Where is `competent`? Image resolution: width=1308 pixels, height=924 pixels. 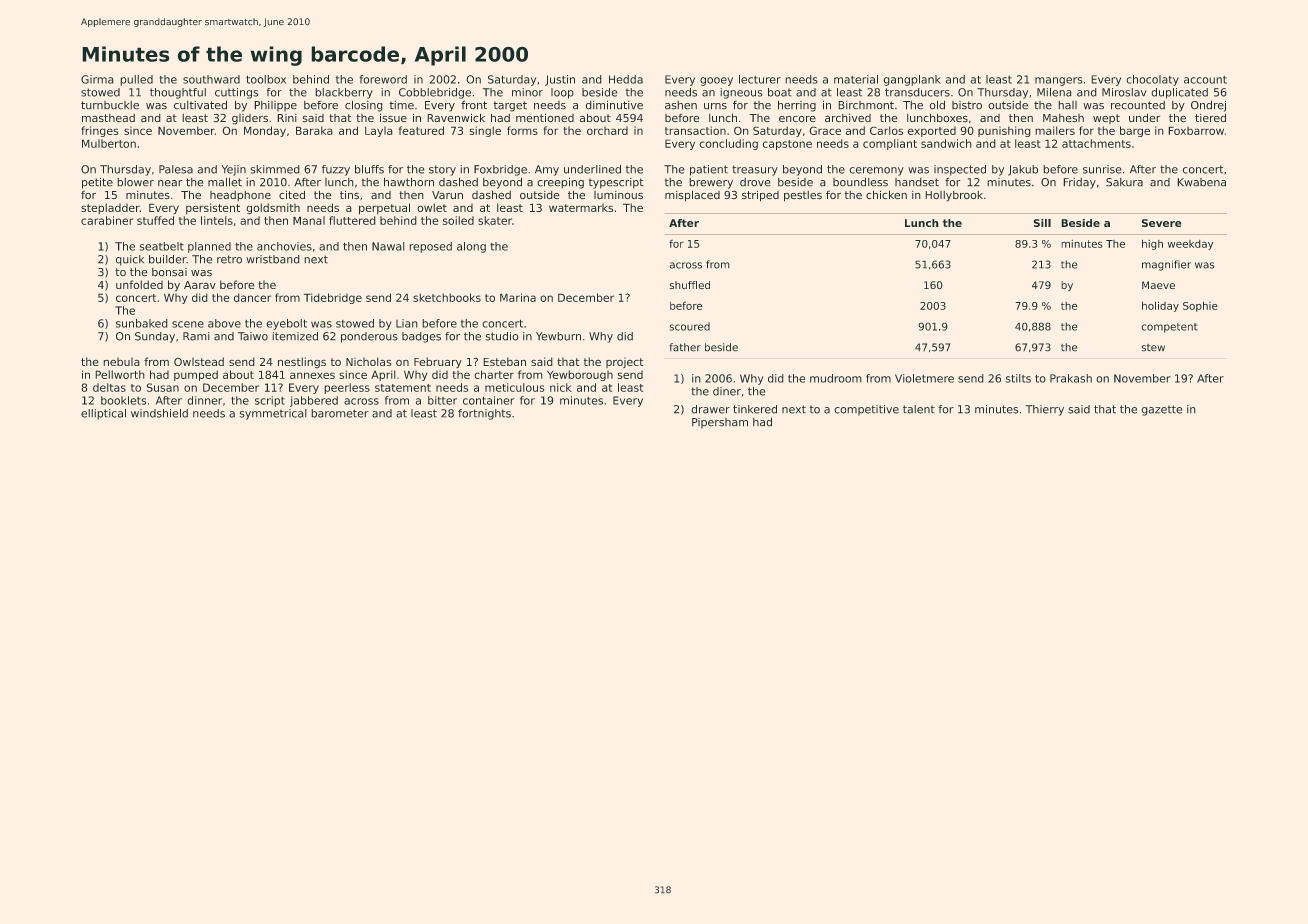 competent is located at coordinates (1169, 328).
